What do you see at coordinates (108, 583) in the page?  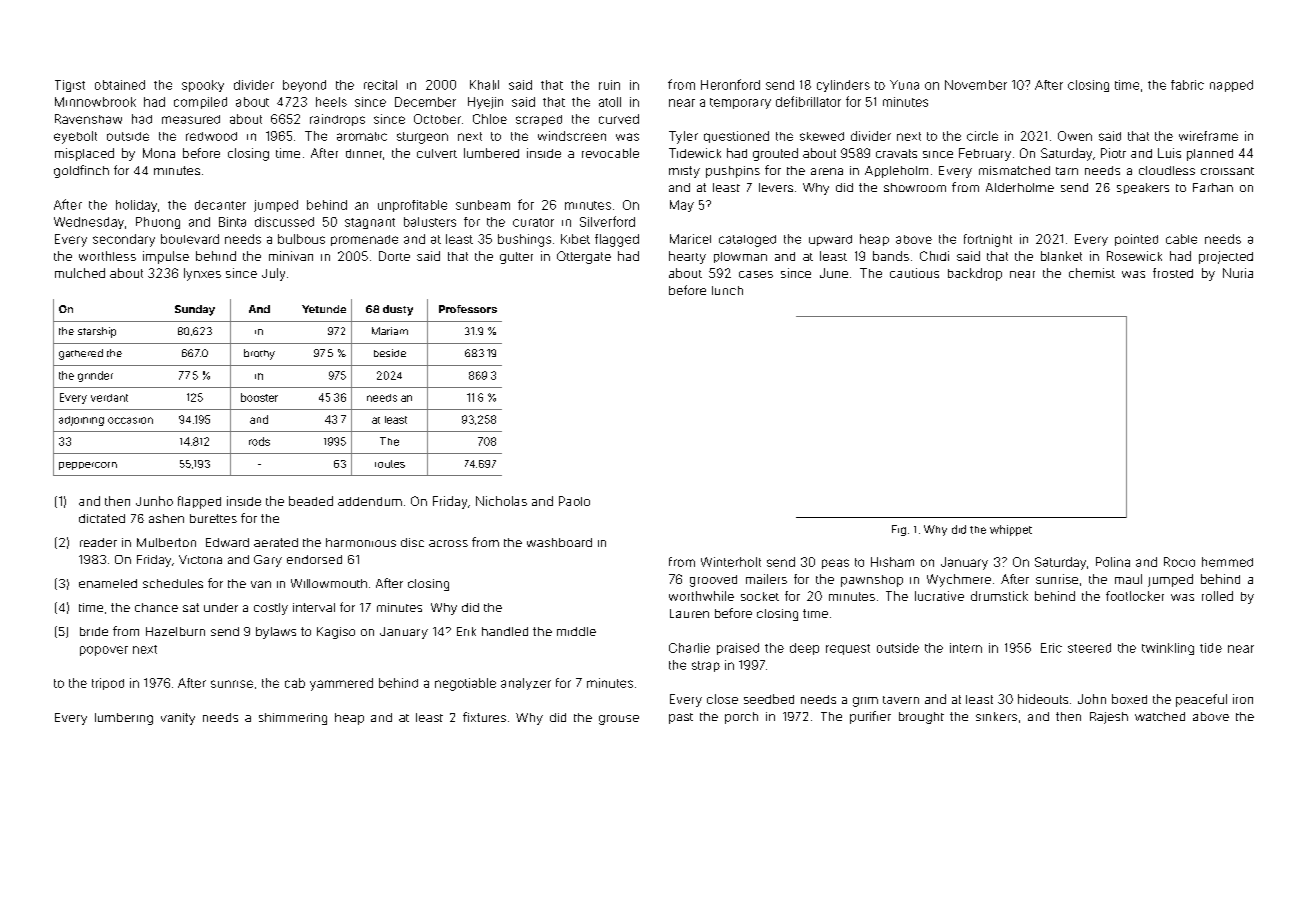 I see `enameled` at bounding box center [108, 583].
